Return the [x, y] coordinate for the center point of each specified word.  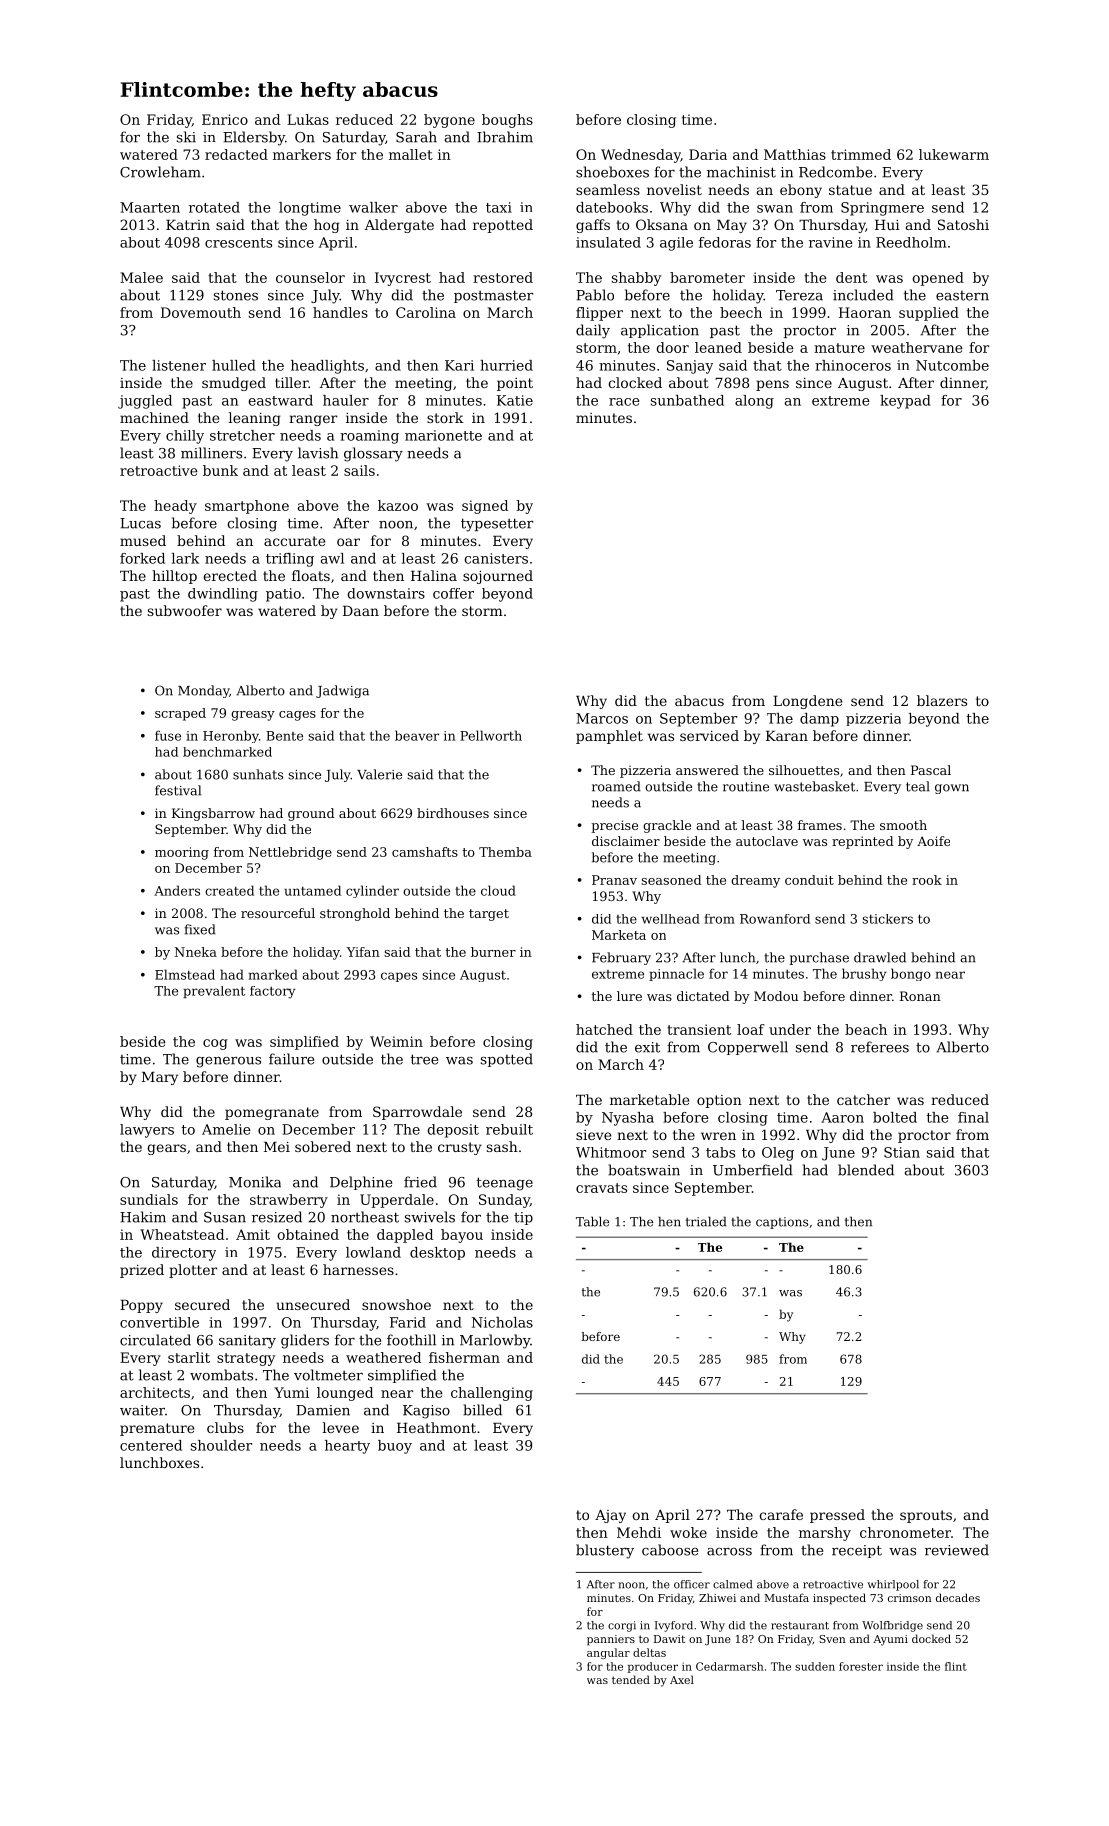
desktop [437, 1253]
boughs [507, 121]
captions [782, 1223]
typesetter [497, 525]
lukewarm [954, 154]
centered [151, 1445]
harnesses [358, 1269]
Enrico [225, 119]
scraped [180, 714]
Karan [787, 736]
